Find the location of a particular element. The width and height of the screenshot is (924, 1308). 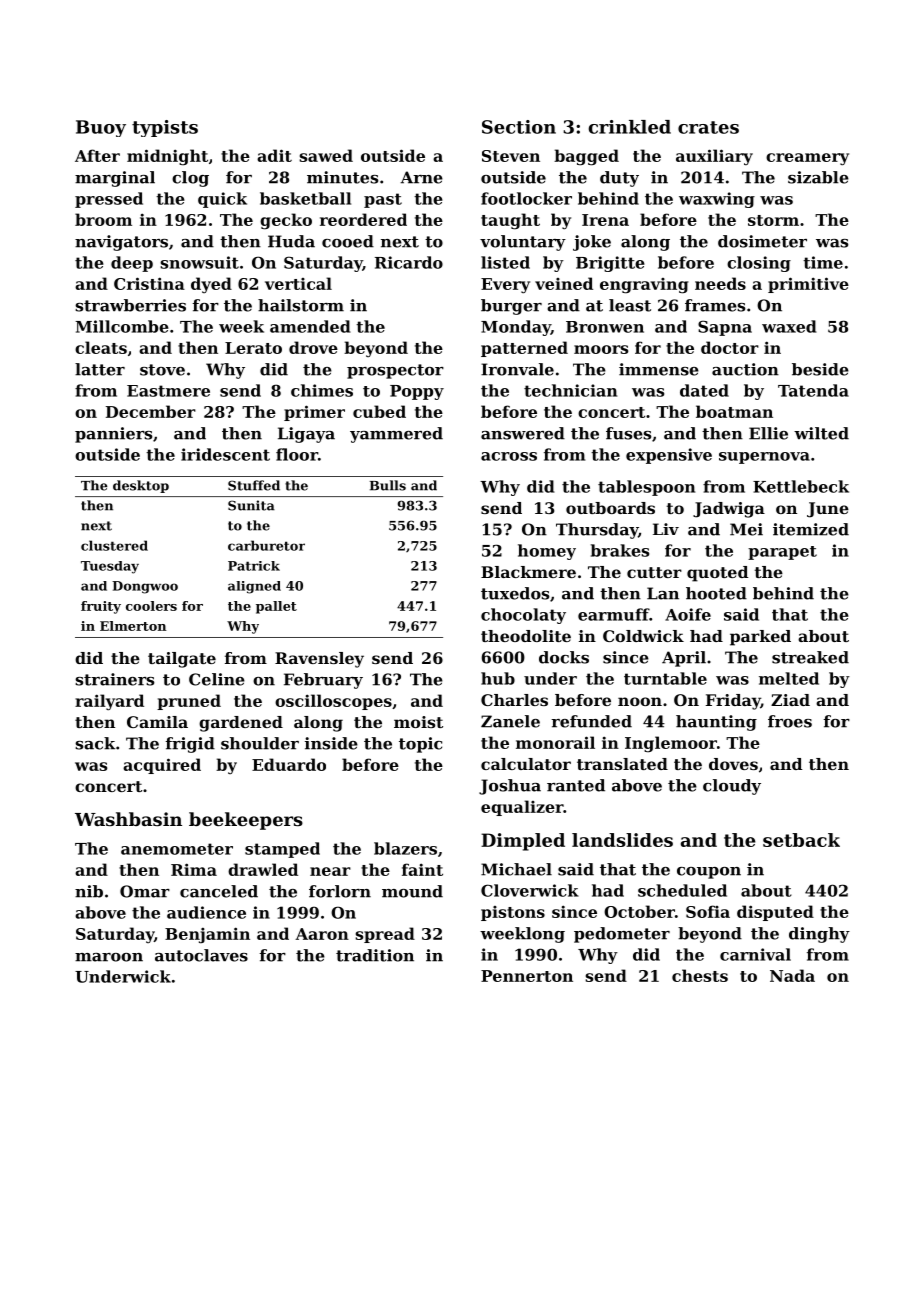

translated is located at coordinates (622, 764).
